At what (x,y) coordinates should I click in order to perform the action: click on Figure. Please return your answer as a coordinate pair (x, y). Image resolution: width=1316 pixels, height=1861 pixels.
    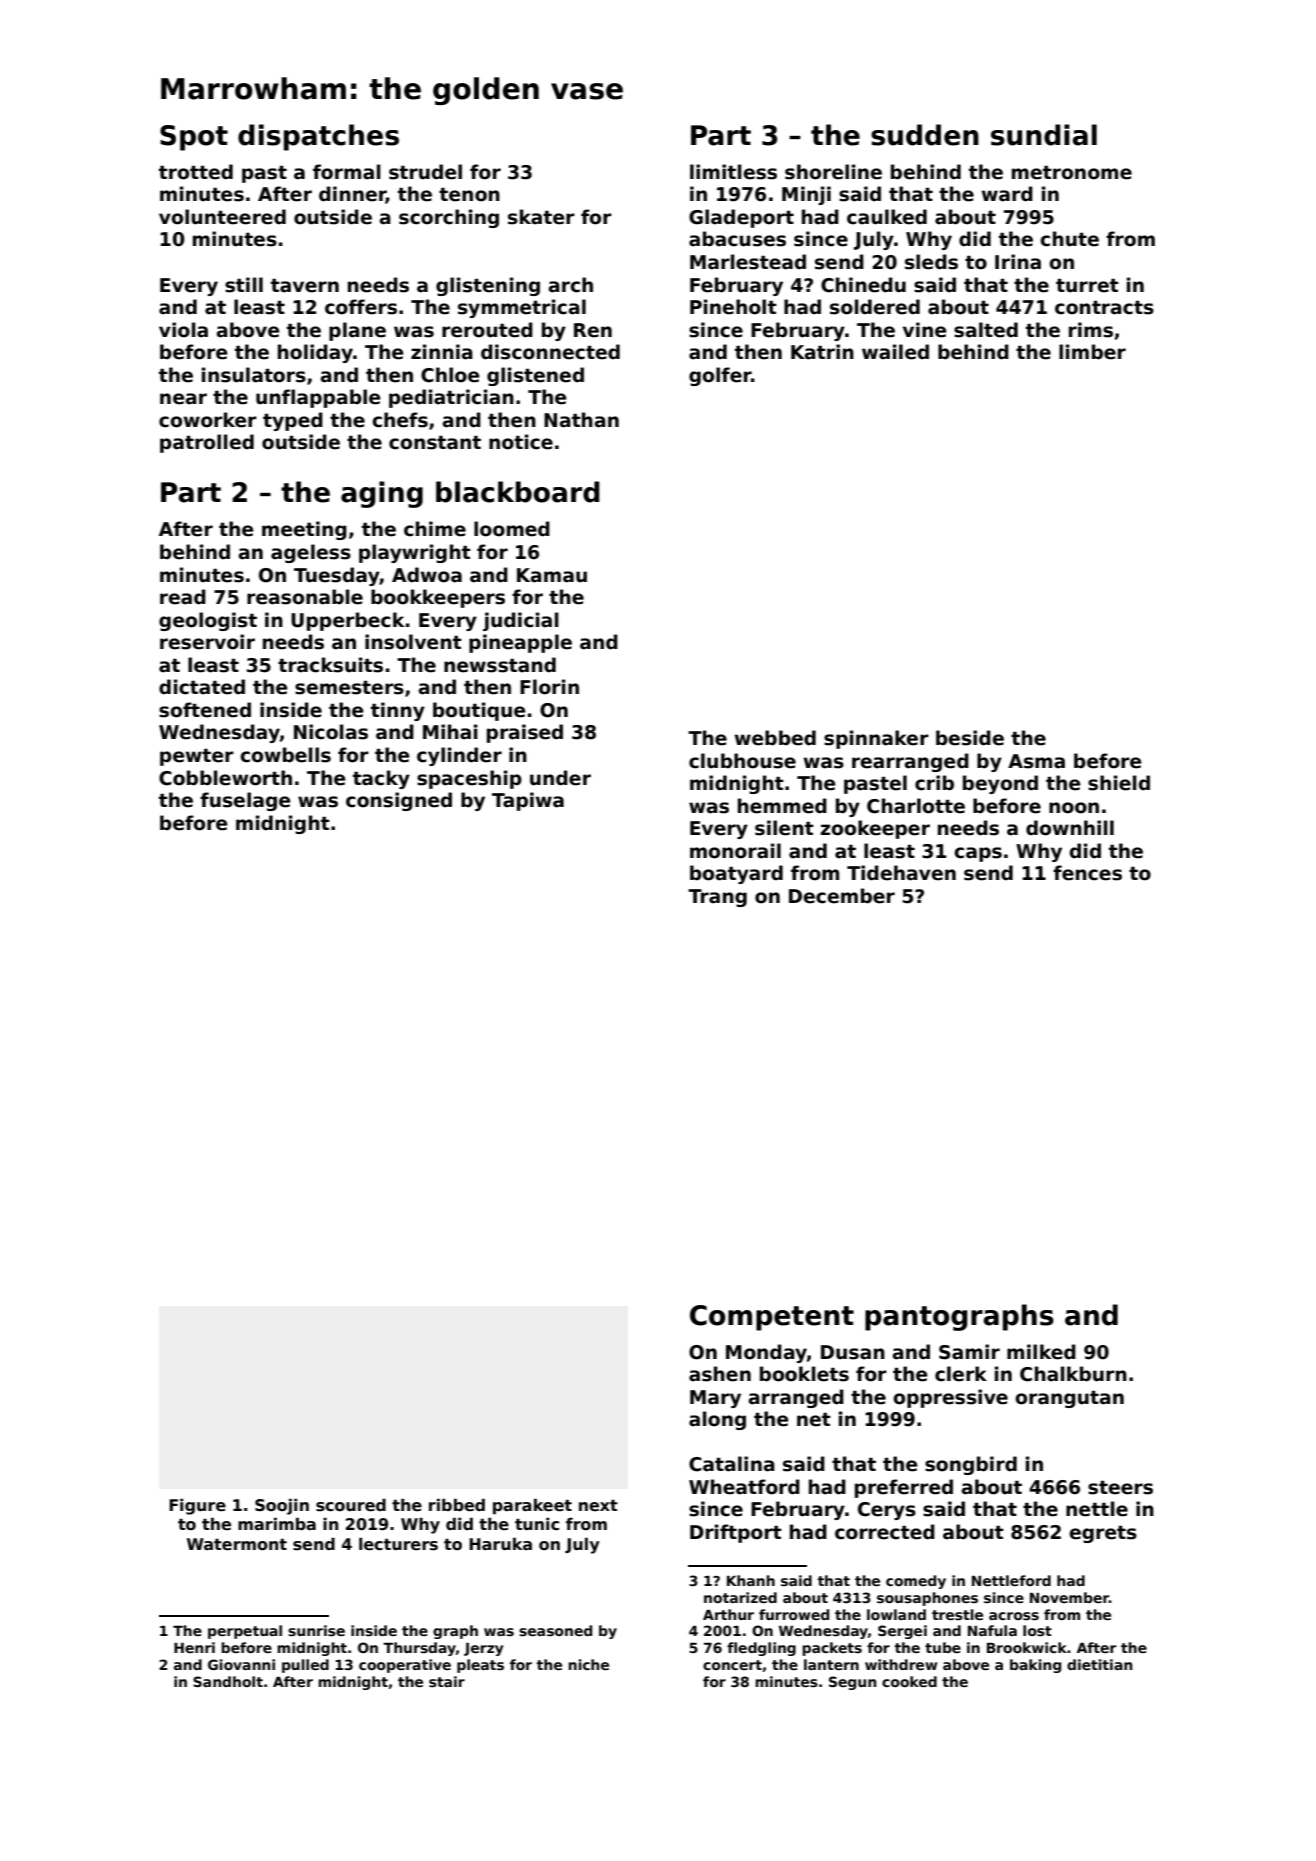
    Looking at the image, I should click on (197, 1507).
